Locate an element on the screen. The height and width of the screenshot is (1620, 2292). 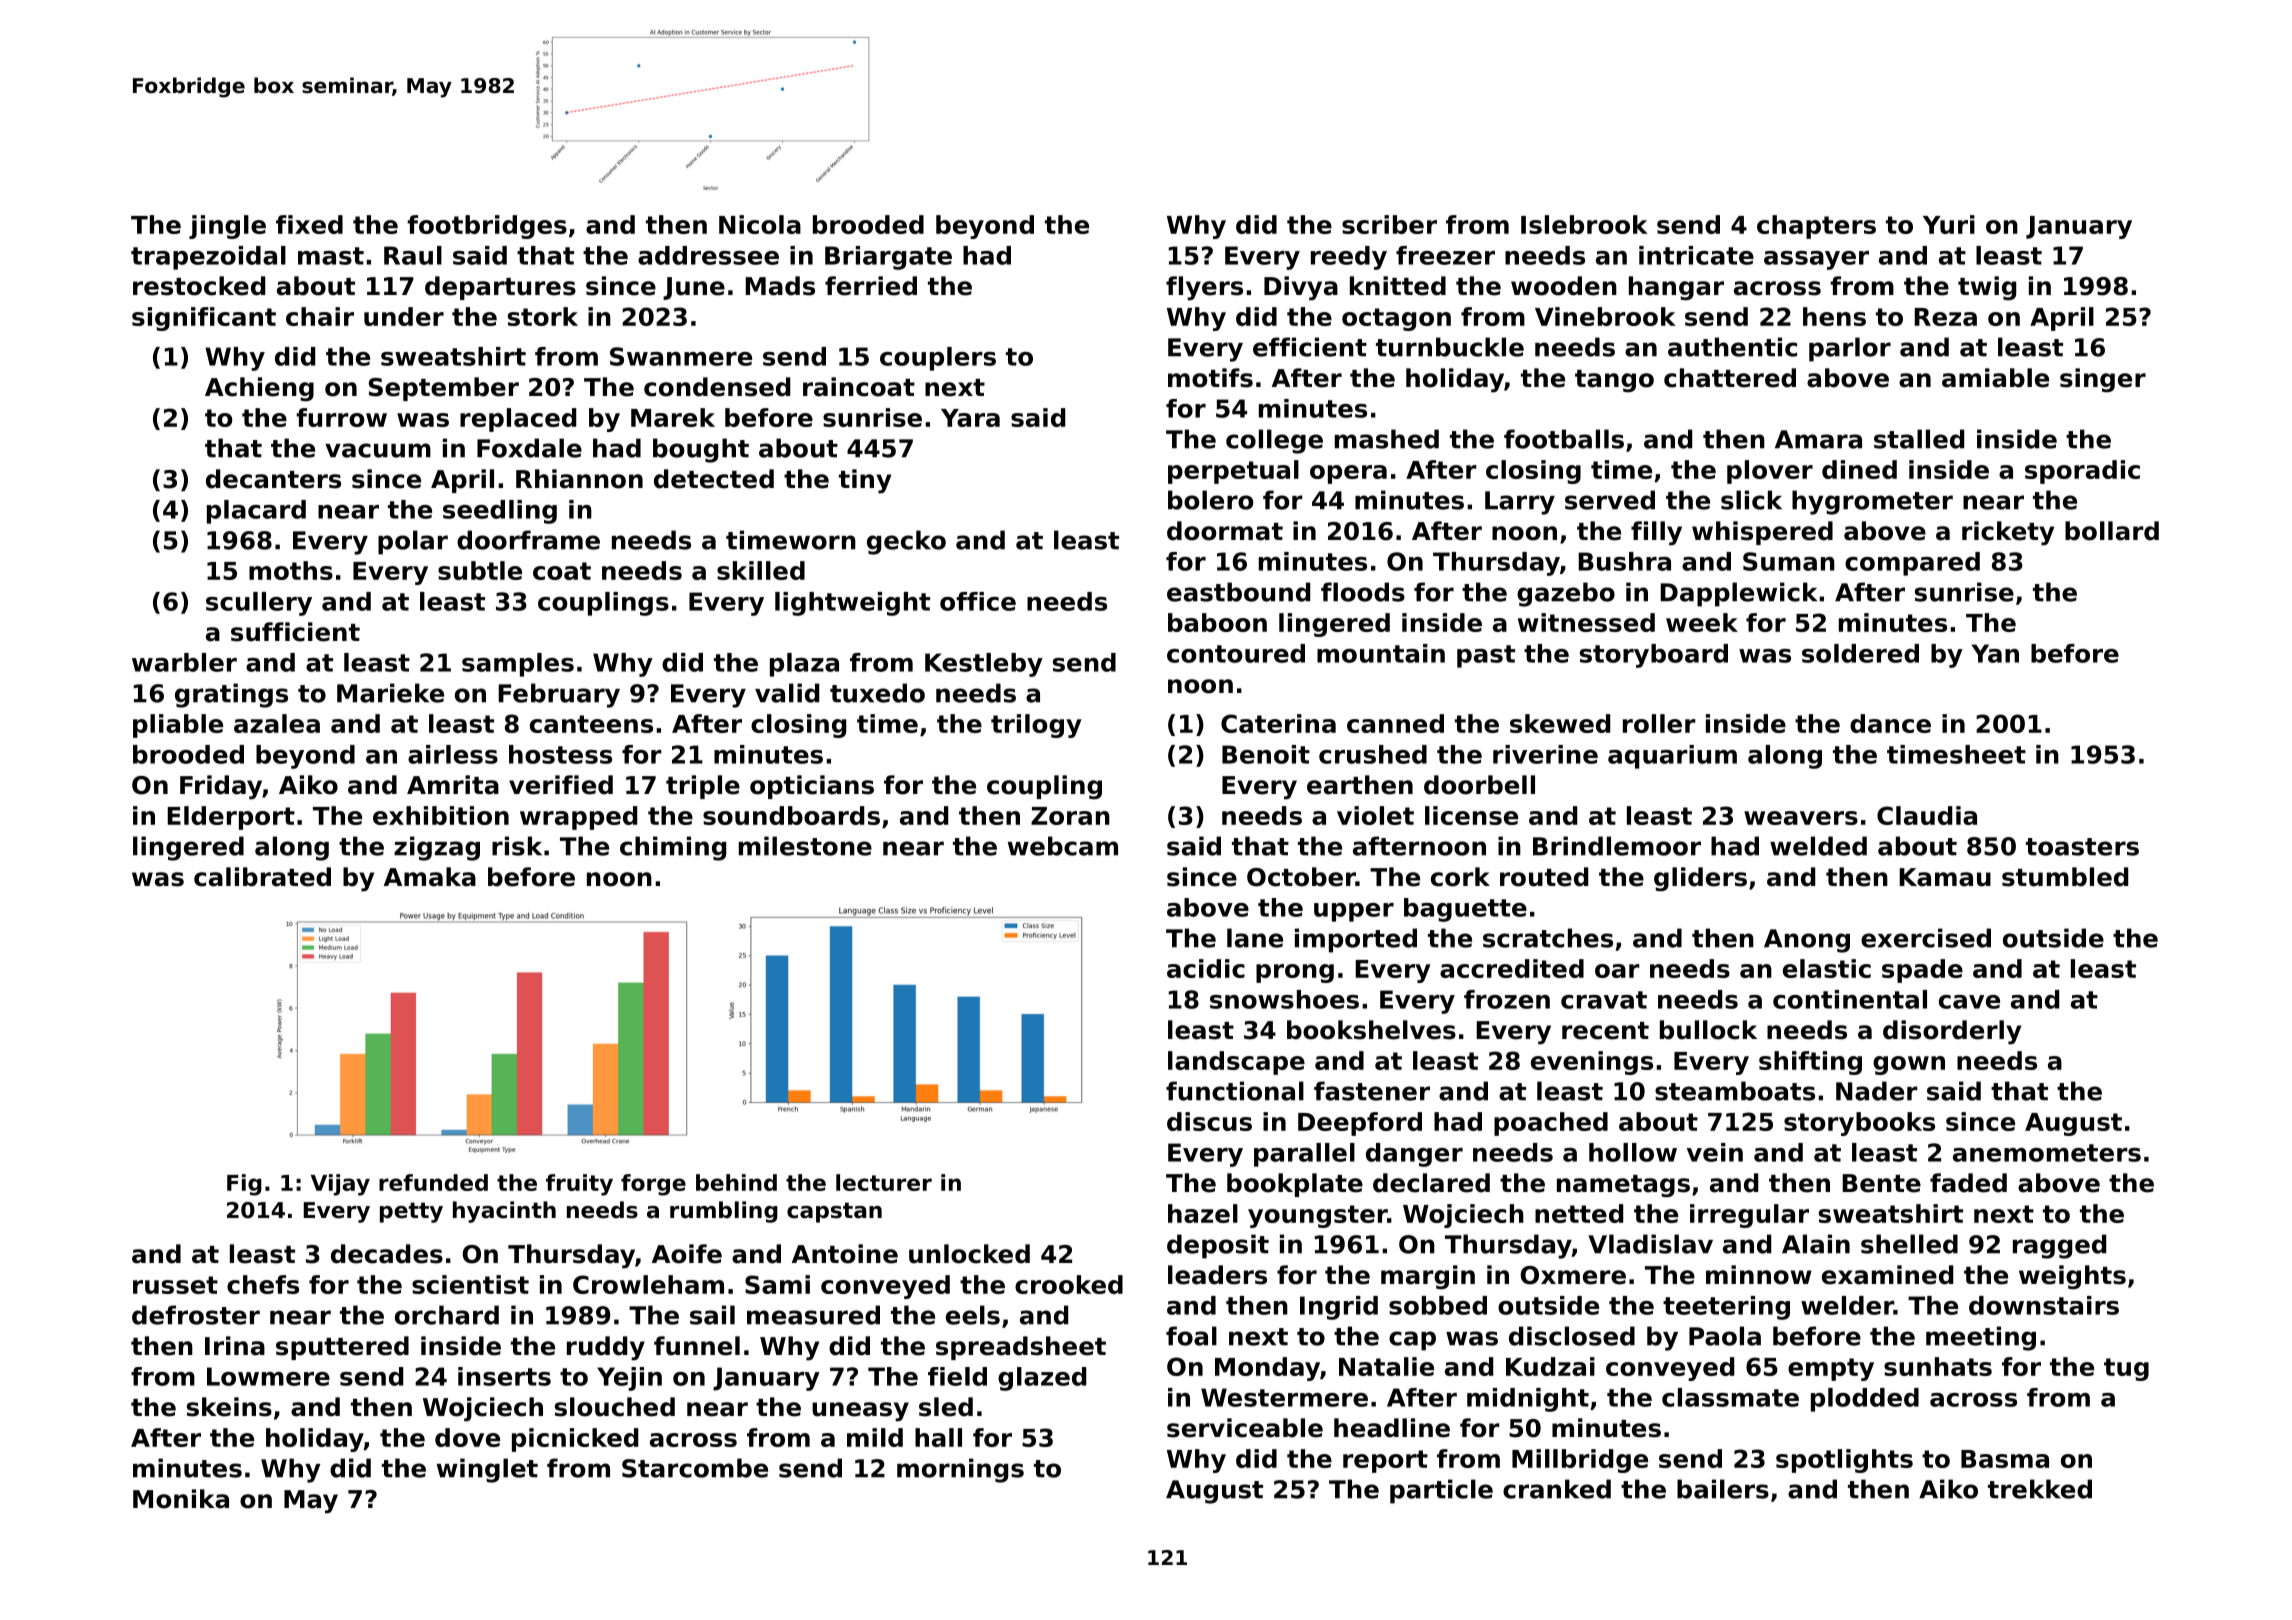
milestone is located at coordinates (805, 846).
